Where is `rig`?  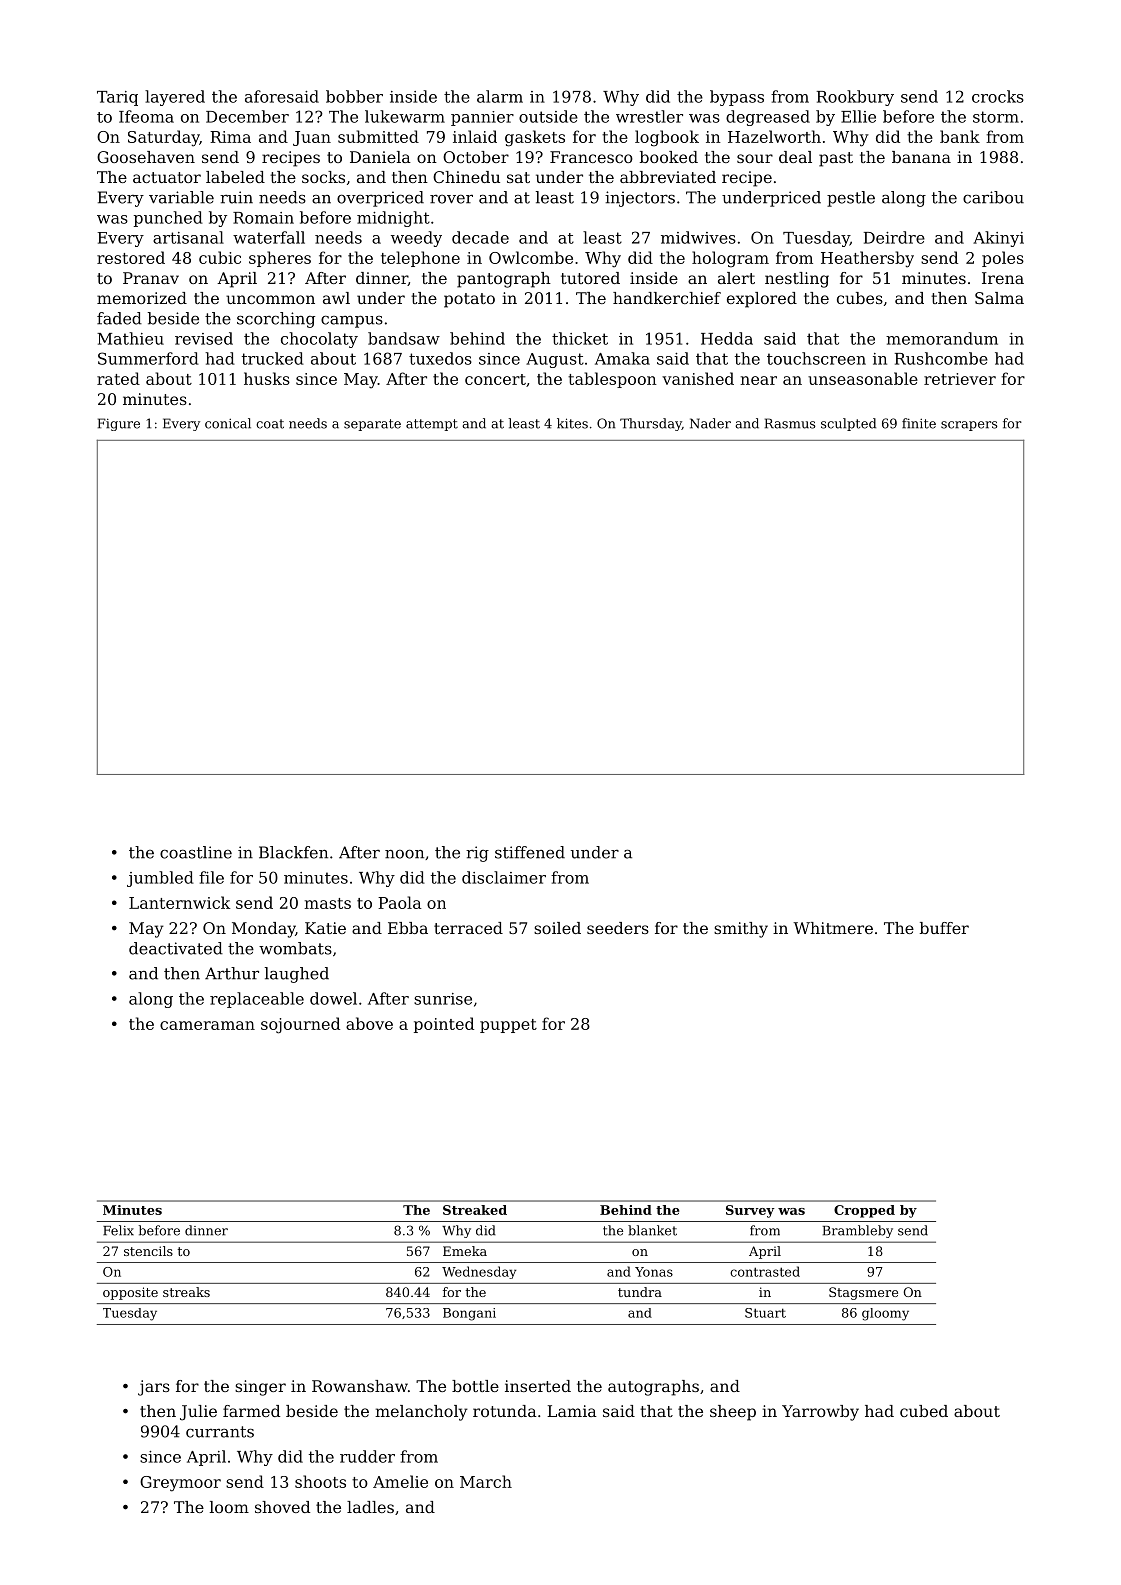 rig is located at coordinates (477, 854).
